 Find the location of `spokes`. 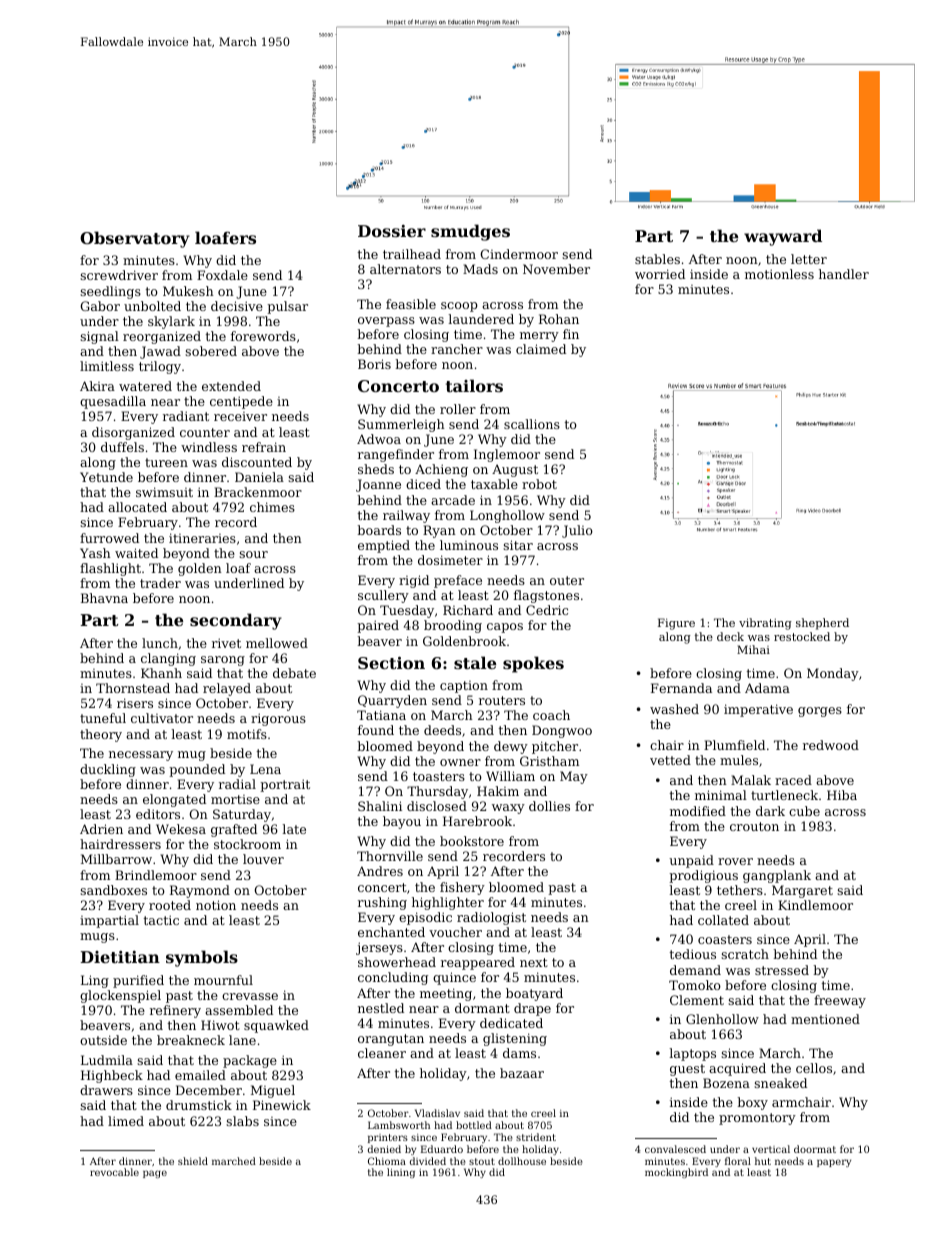

spokes is located at coordinates (533, 664).
